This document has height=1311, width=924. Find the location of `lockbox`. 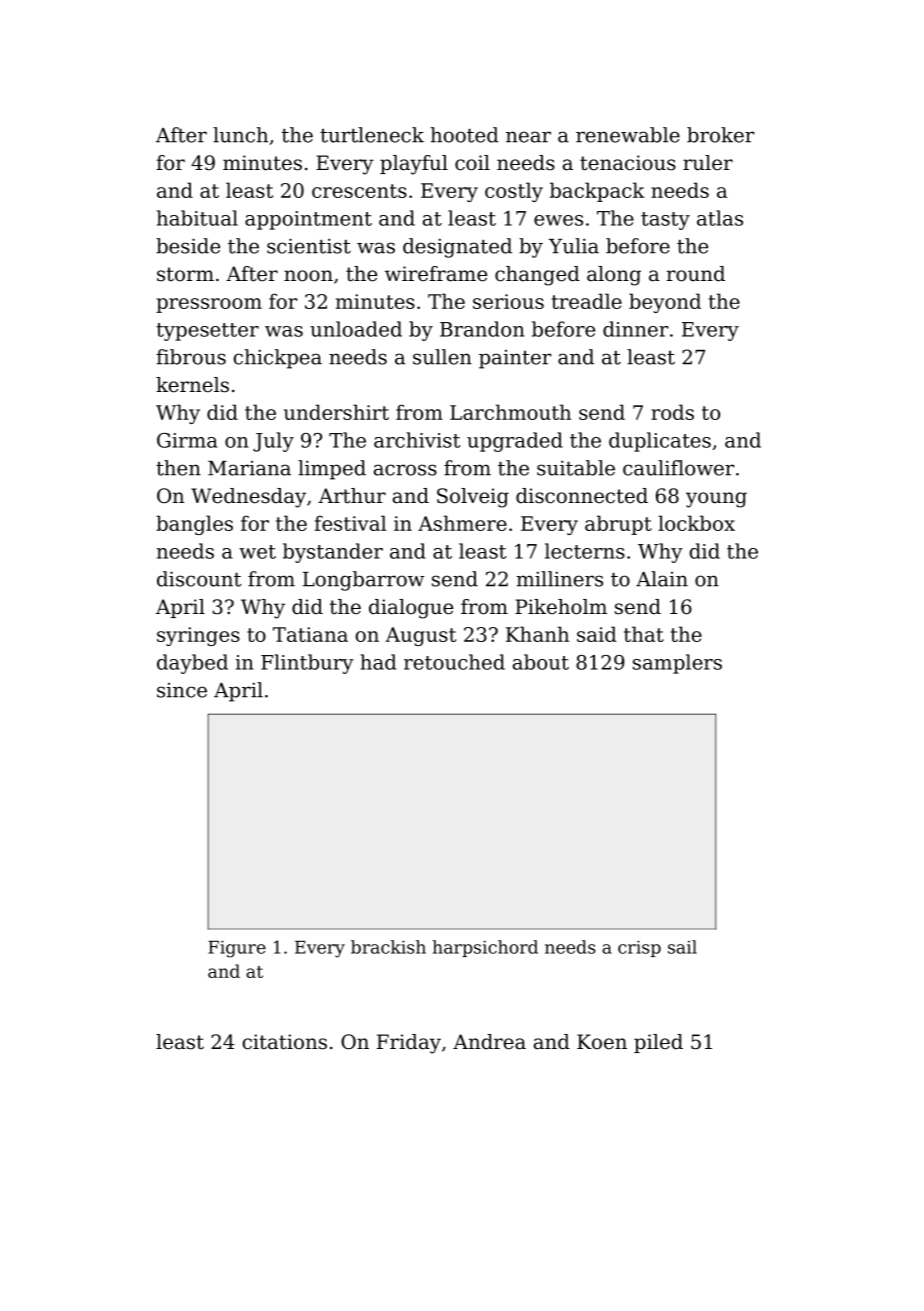

lockbox is located at coordinates (696, 523).
